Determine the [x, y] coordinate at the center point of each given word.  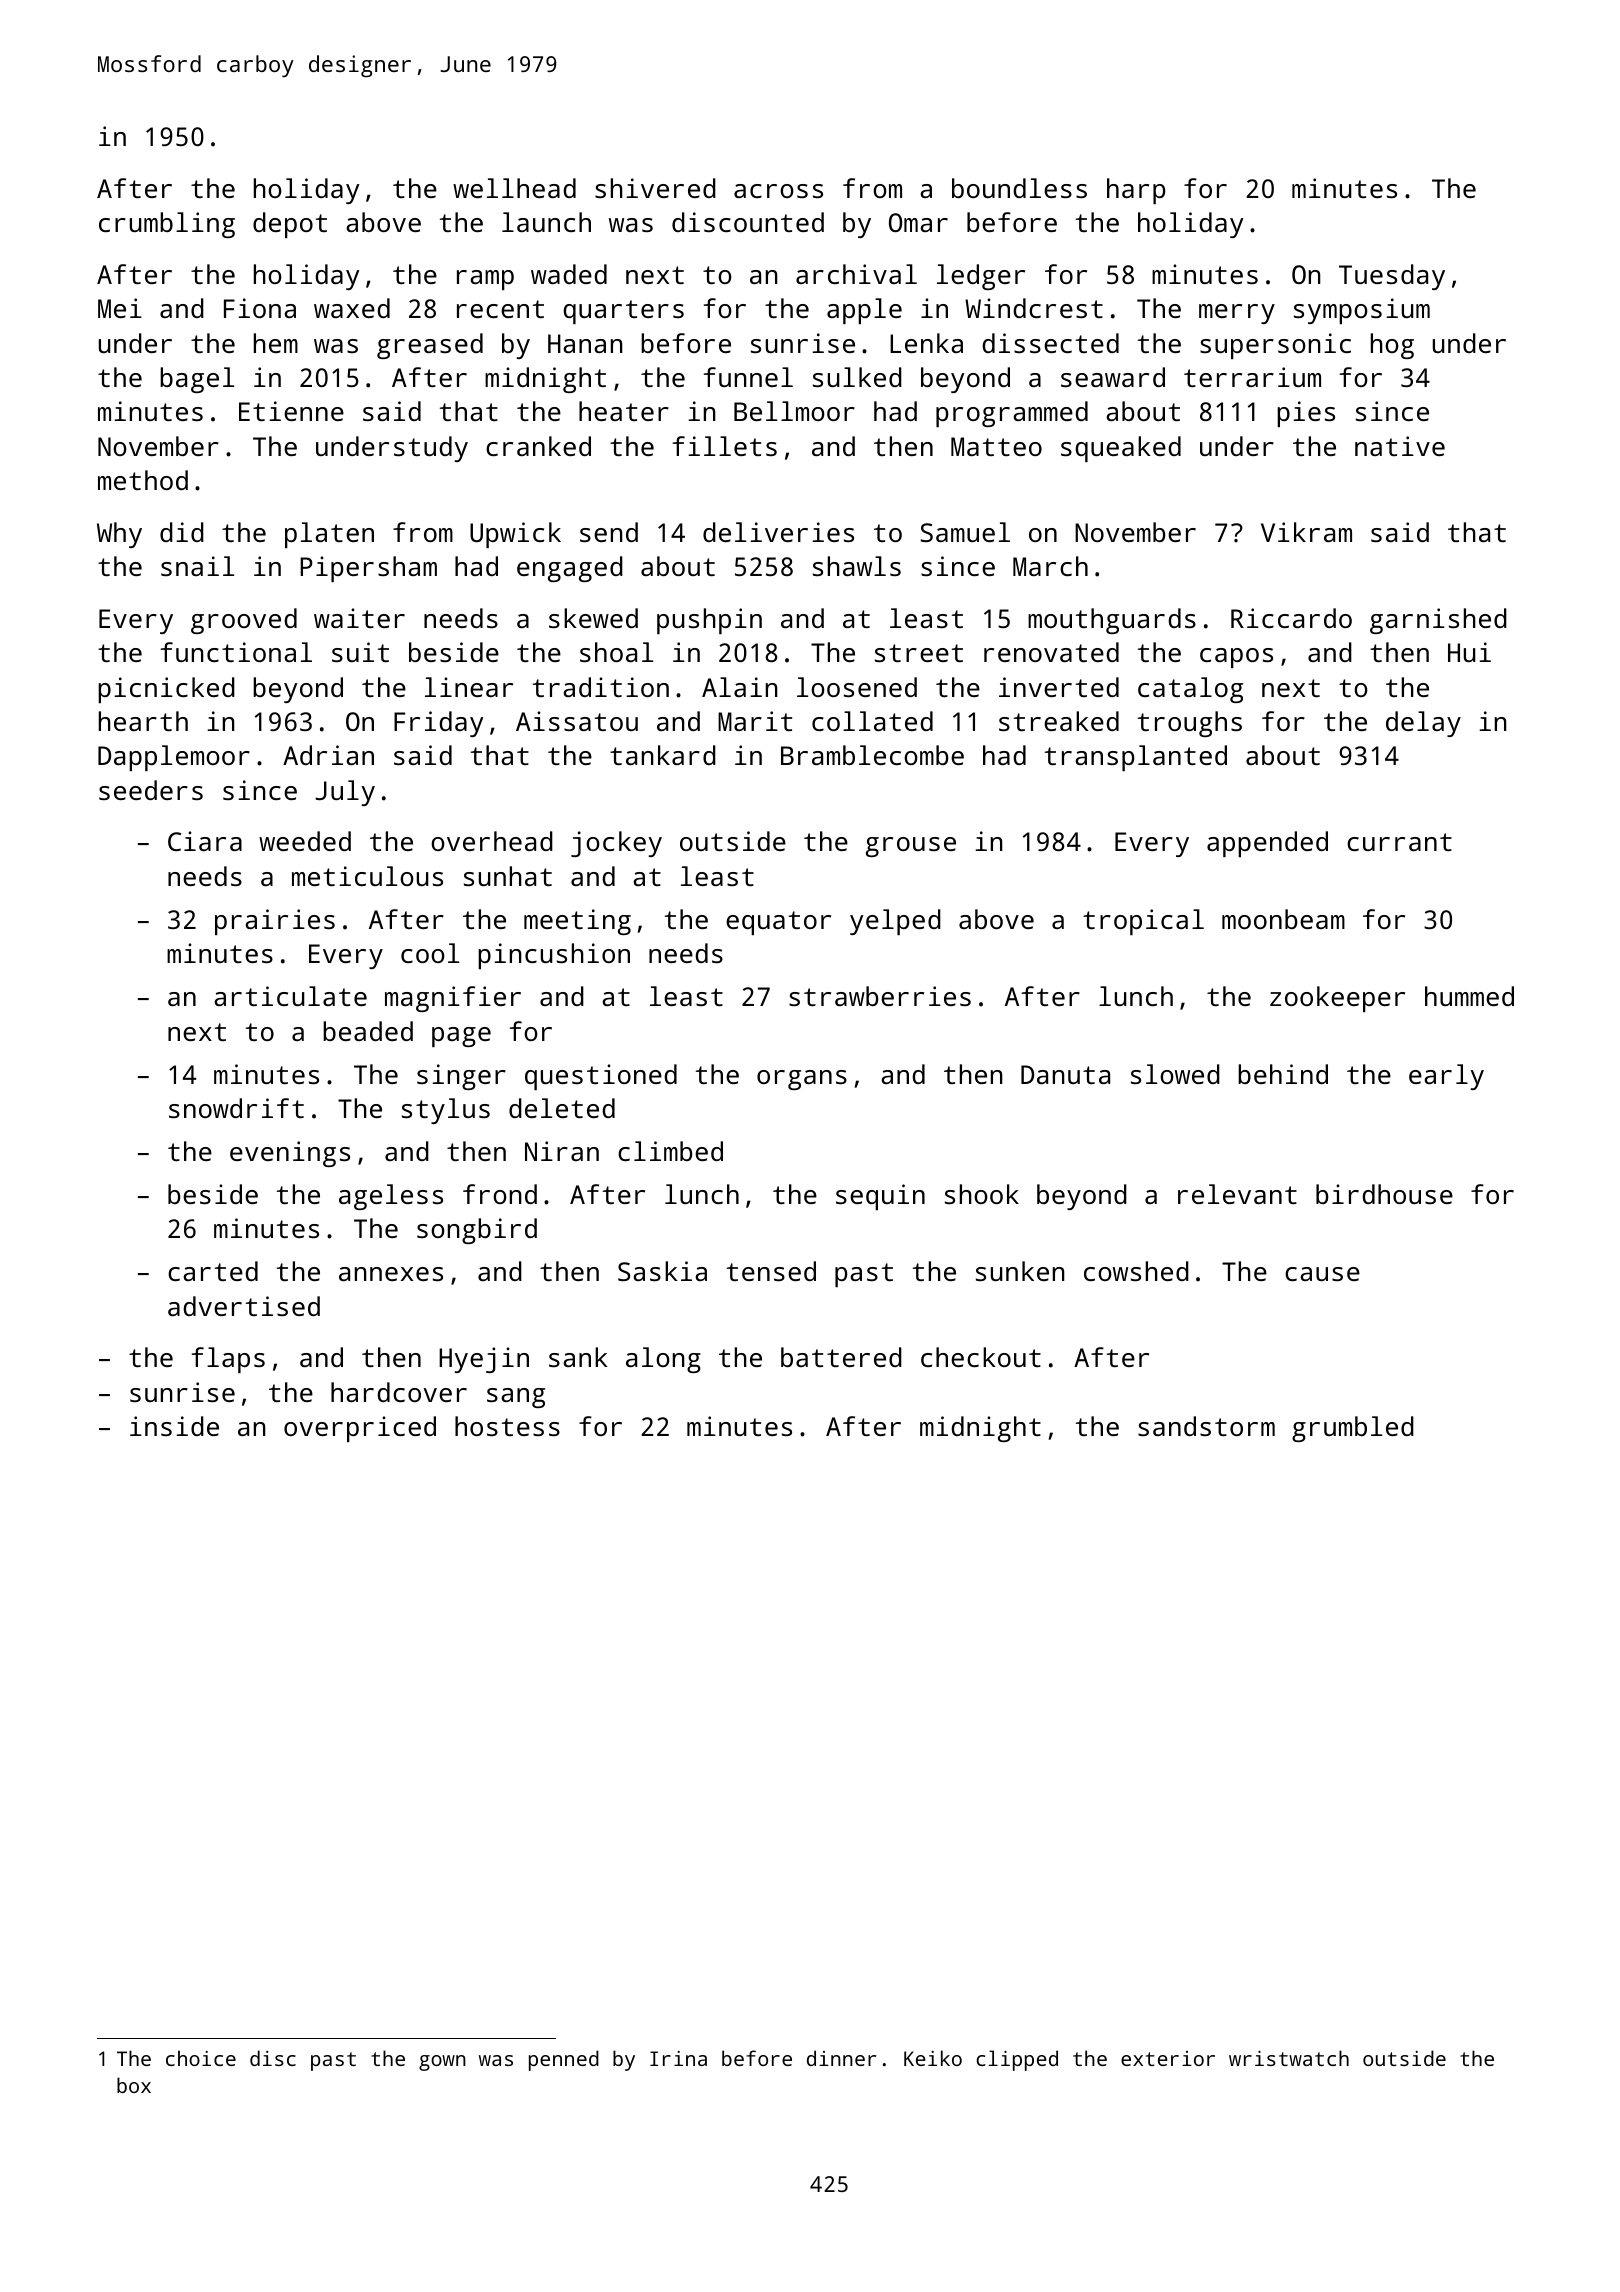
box [134, 2085]
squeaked [1121, 449]
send [609, 532]
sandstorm [1206, 1426]
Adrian [328, 755]
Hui [1469, 652]
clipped [1017, 2060]
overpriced [360, 1429]
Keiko [933, 2058]
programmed [1012, 414]
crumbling [167, 225]
